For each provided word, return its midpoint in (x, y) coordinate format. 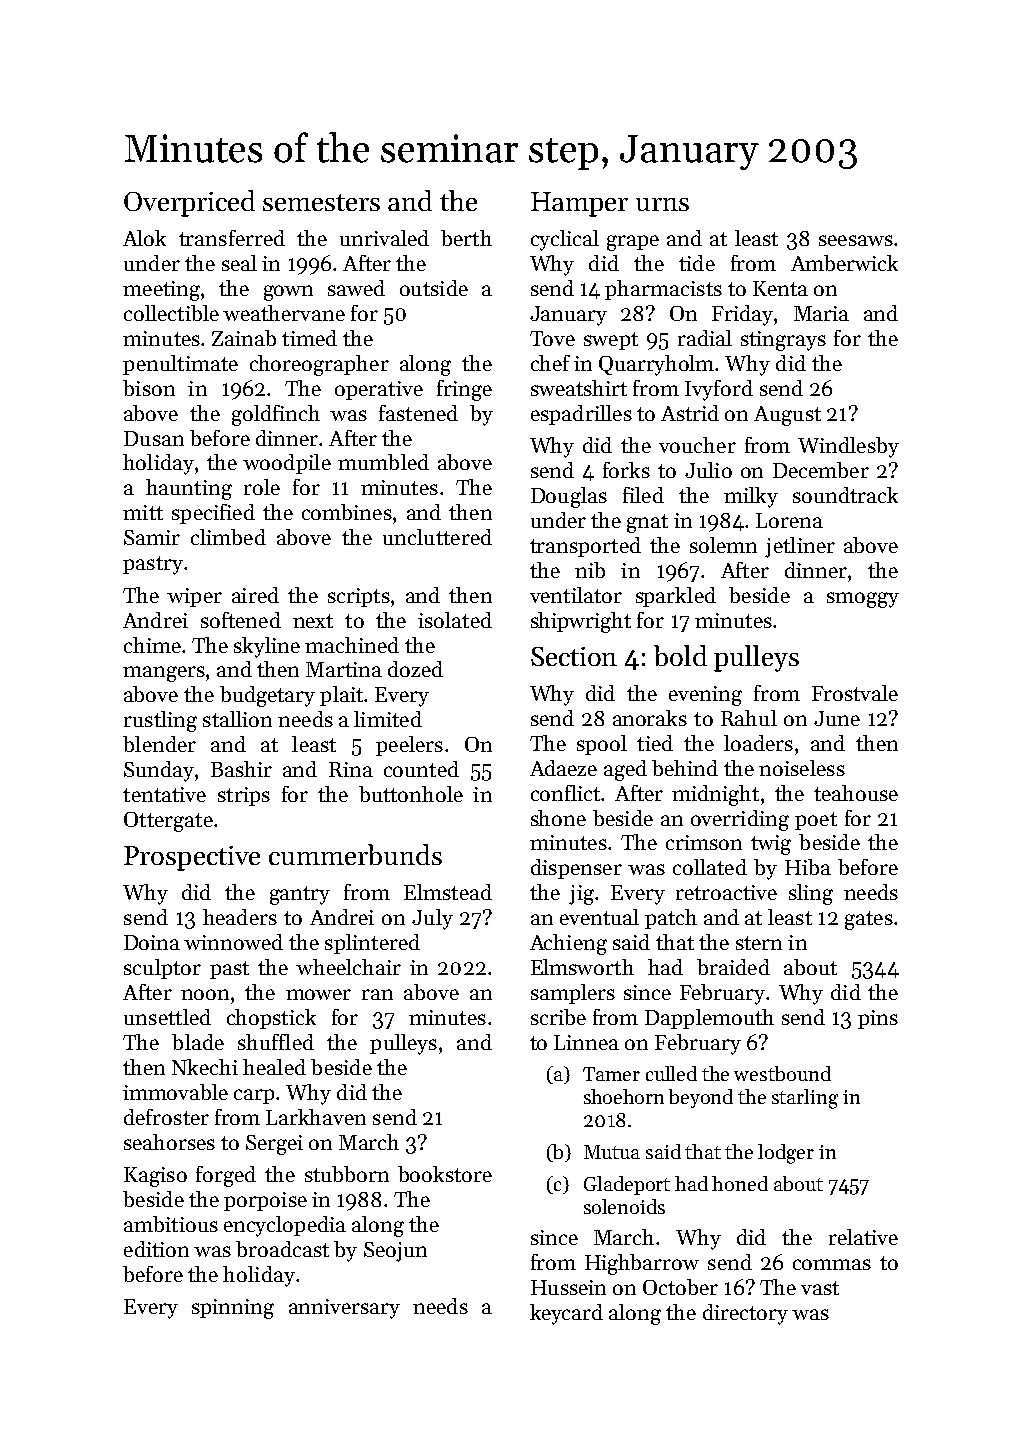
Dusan (154, 438)
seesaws (856, 240)
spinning (233, 1309)
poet (816, 821)
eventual (599, 917)
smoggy (863, 600)
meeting (161, 291)
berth (466, 238)
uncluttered (437, 537)
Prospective (192, 858)
